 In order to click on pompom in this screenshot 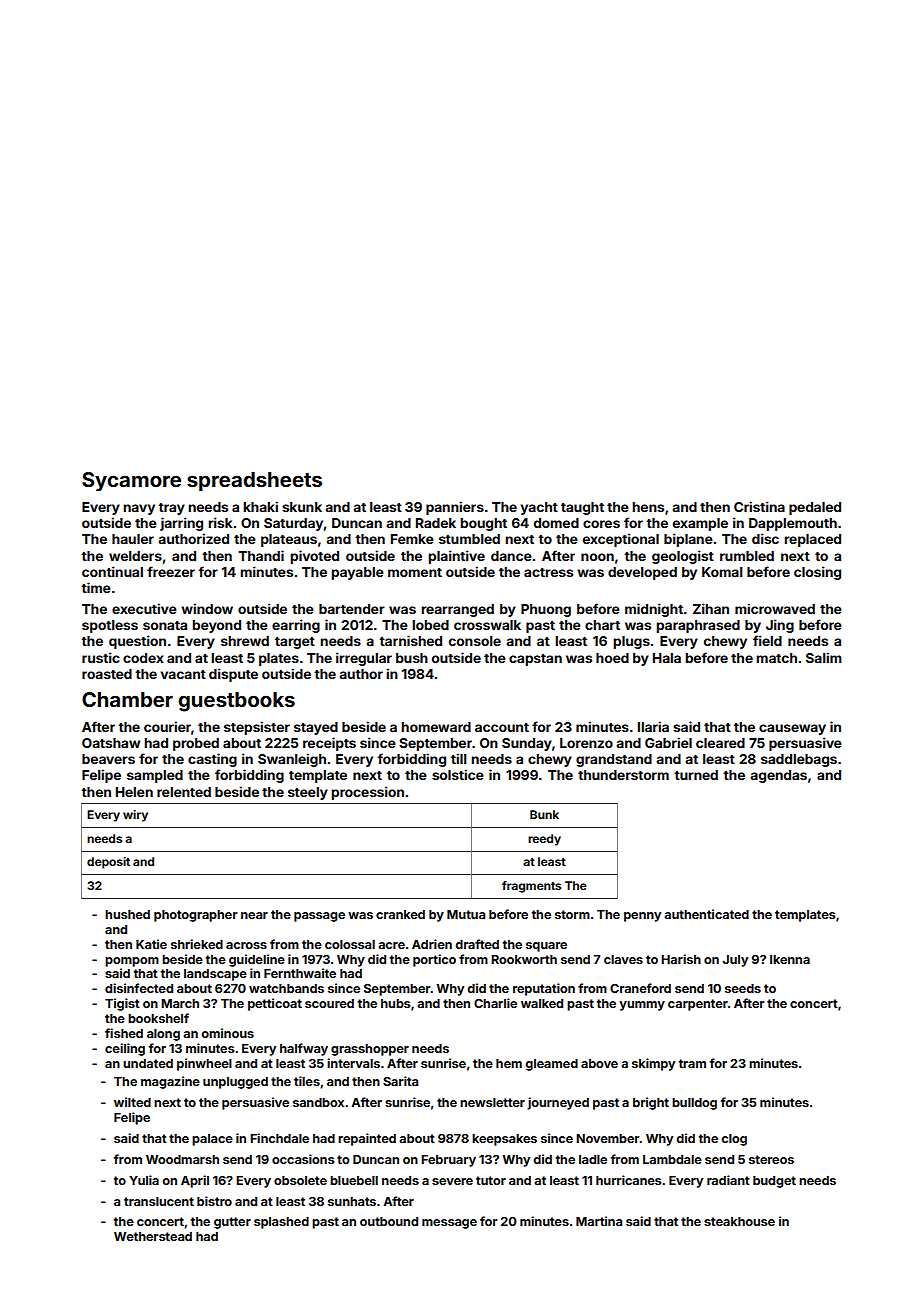, I will do `click(132, 962)`.
